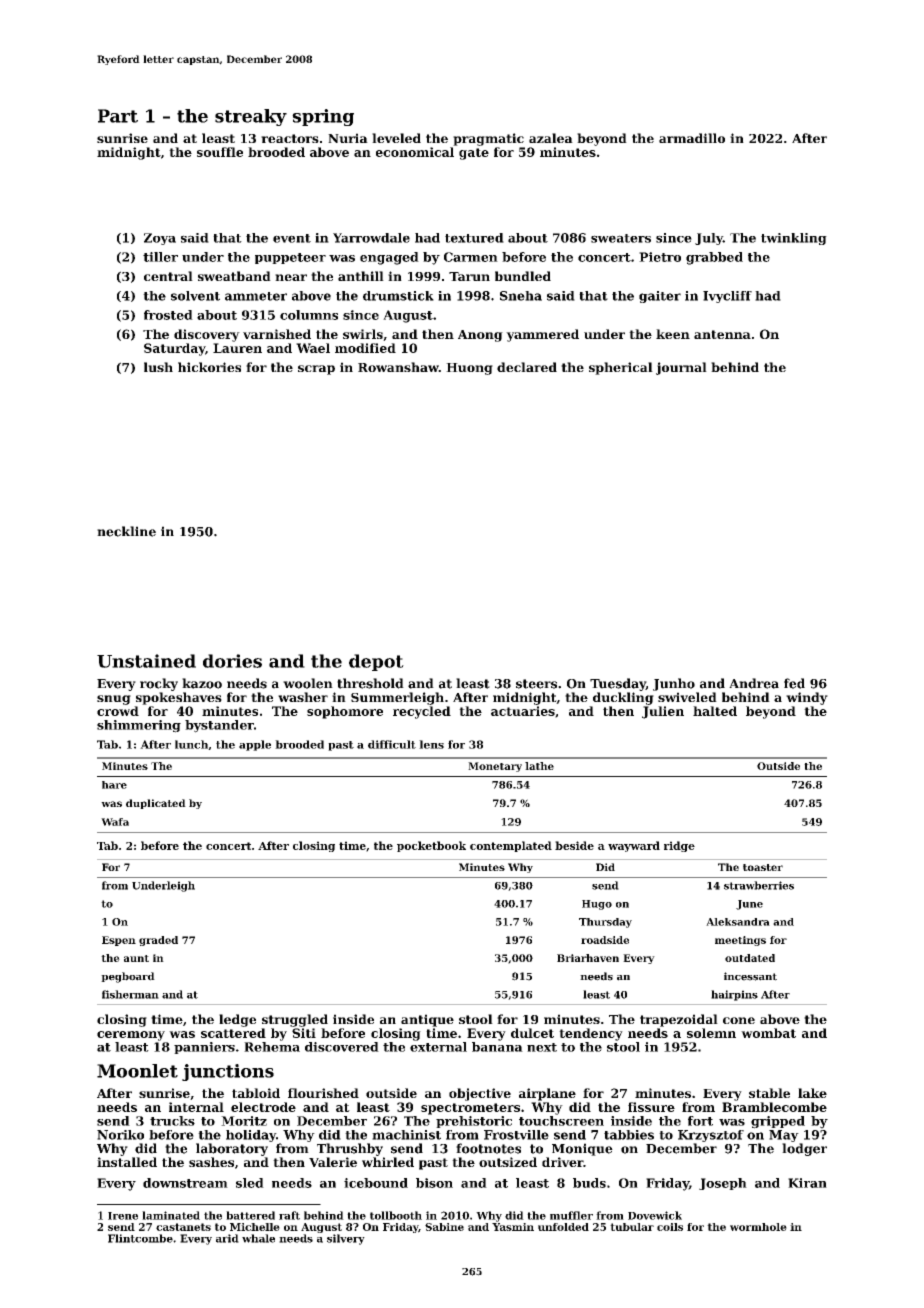 This screenshot has width=924, height=1308. Describe the element at coordinates (674, 684) in the screenshot. I see `Junho` at that location.
